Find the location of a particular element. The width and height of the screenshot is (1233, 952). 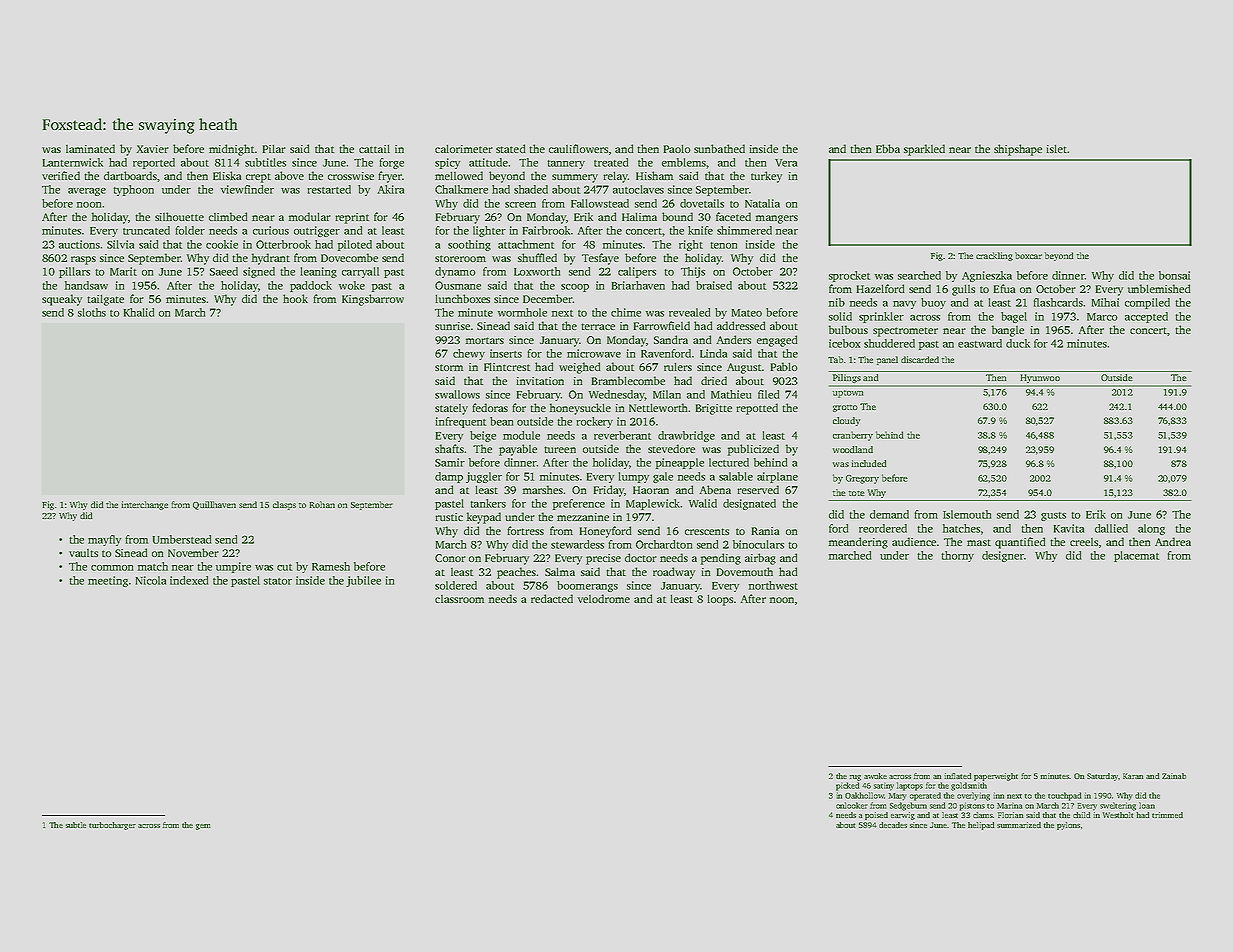

knife is located at coordinates (700, 230).
